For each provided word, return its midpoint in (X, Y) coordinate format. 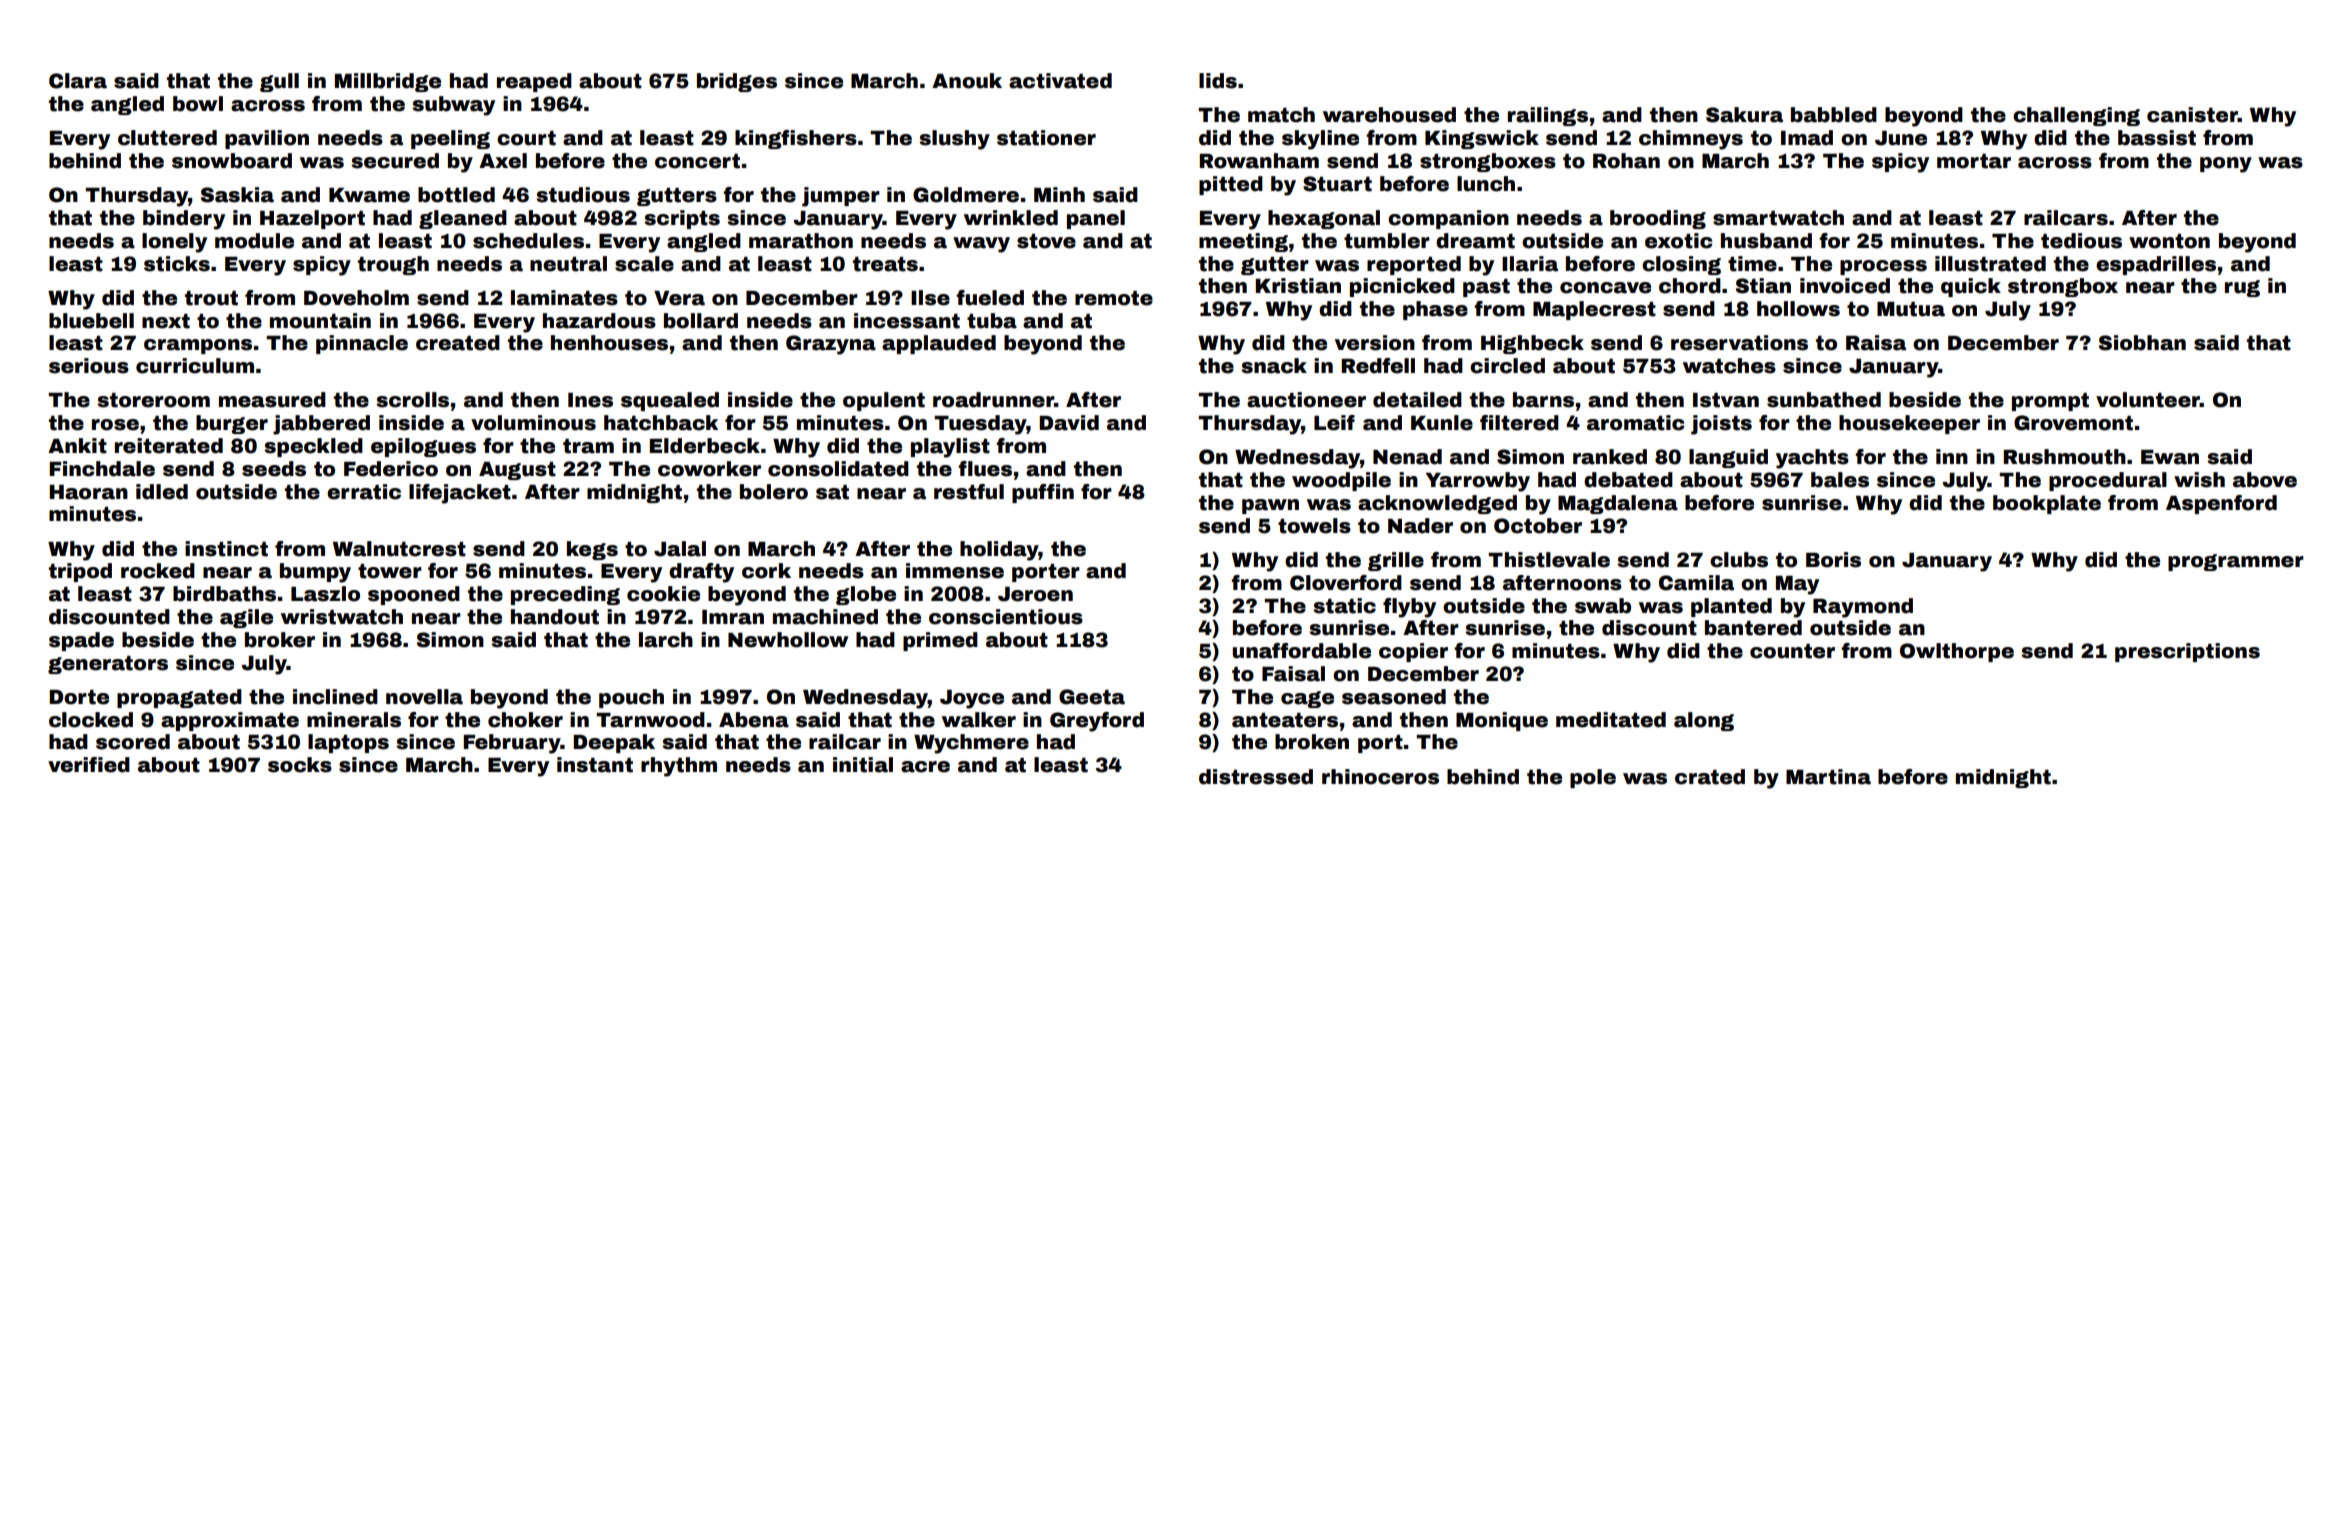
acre (925, 767)
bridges (737, 82)
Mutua (1911, 309)
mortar (1974, 161)
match (1281, 115)
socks (300, 765)
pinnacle (362, 344)
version (1375, 343)
